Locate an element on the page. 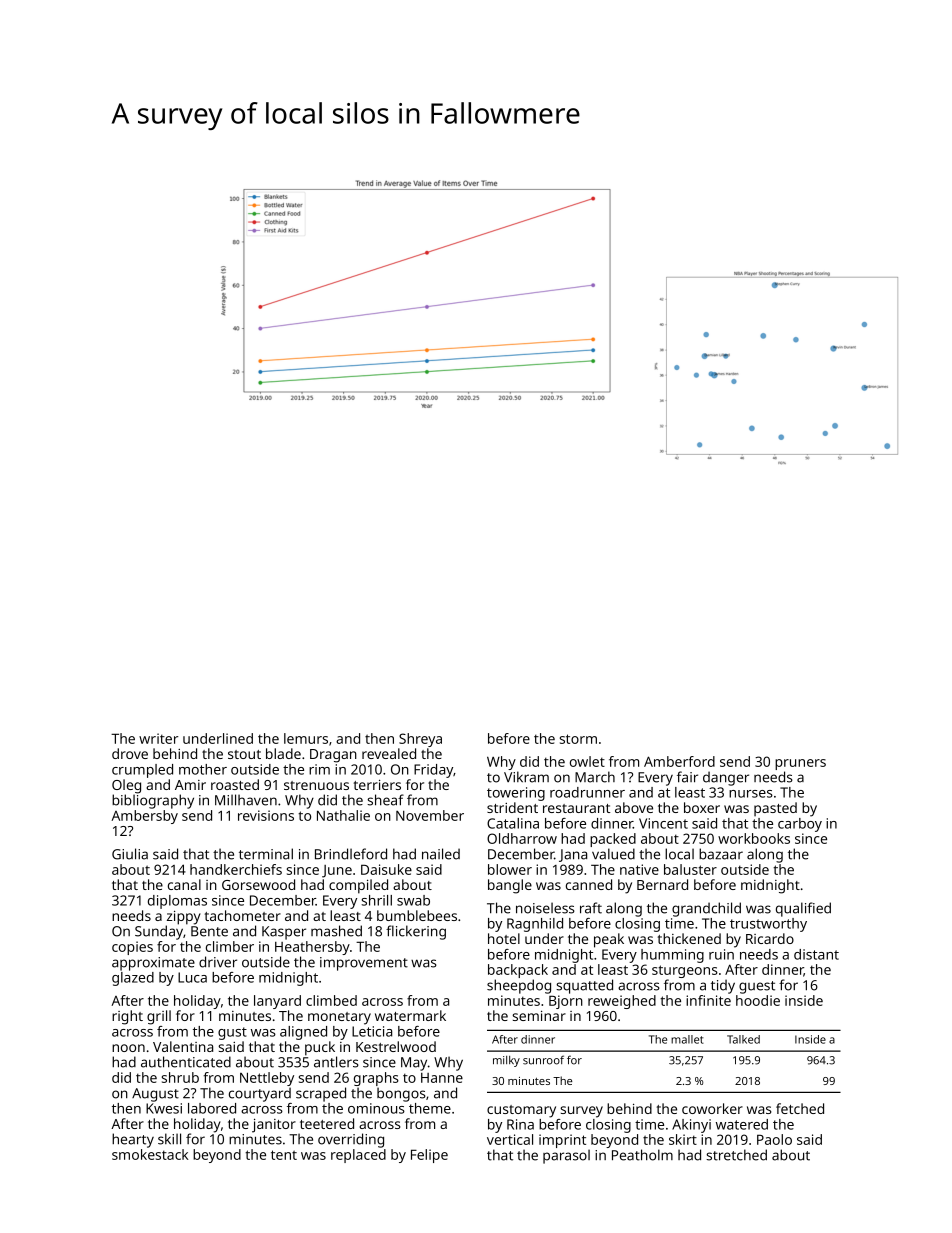 The width and height of the image is (952, 1233). pruners is located at coordinates (800, 764).
